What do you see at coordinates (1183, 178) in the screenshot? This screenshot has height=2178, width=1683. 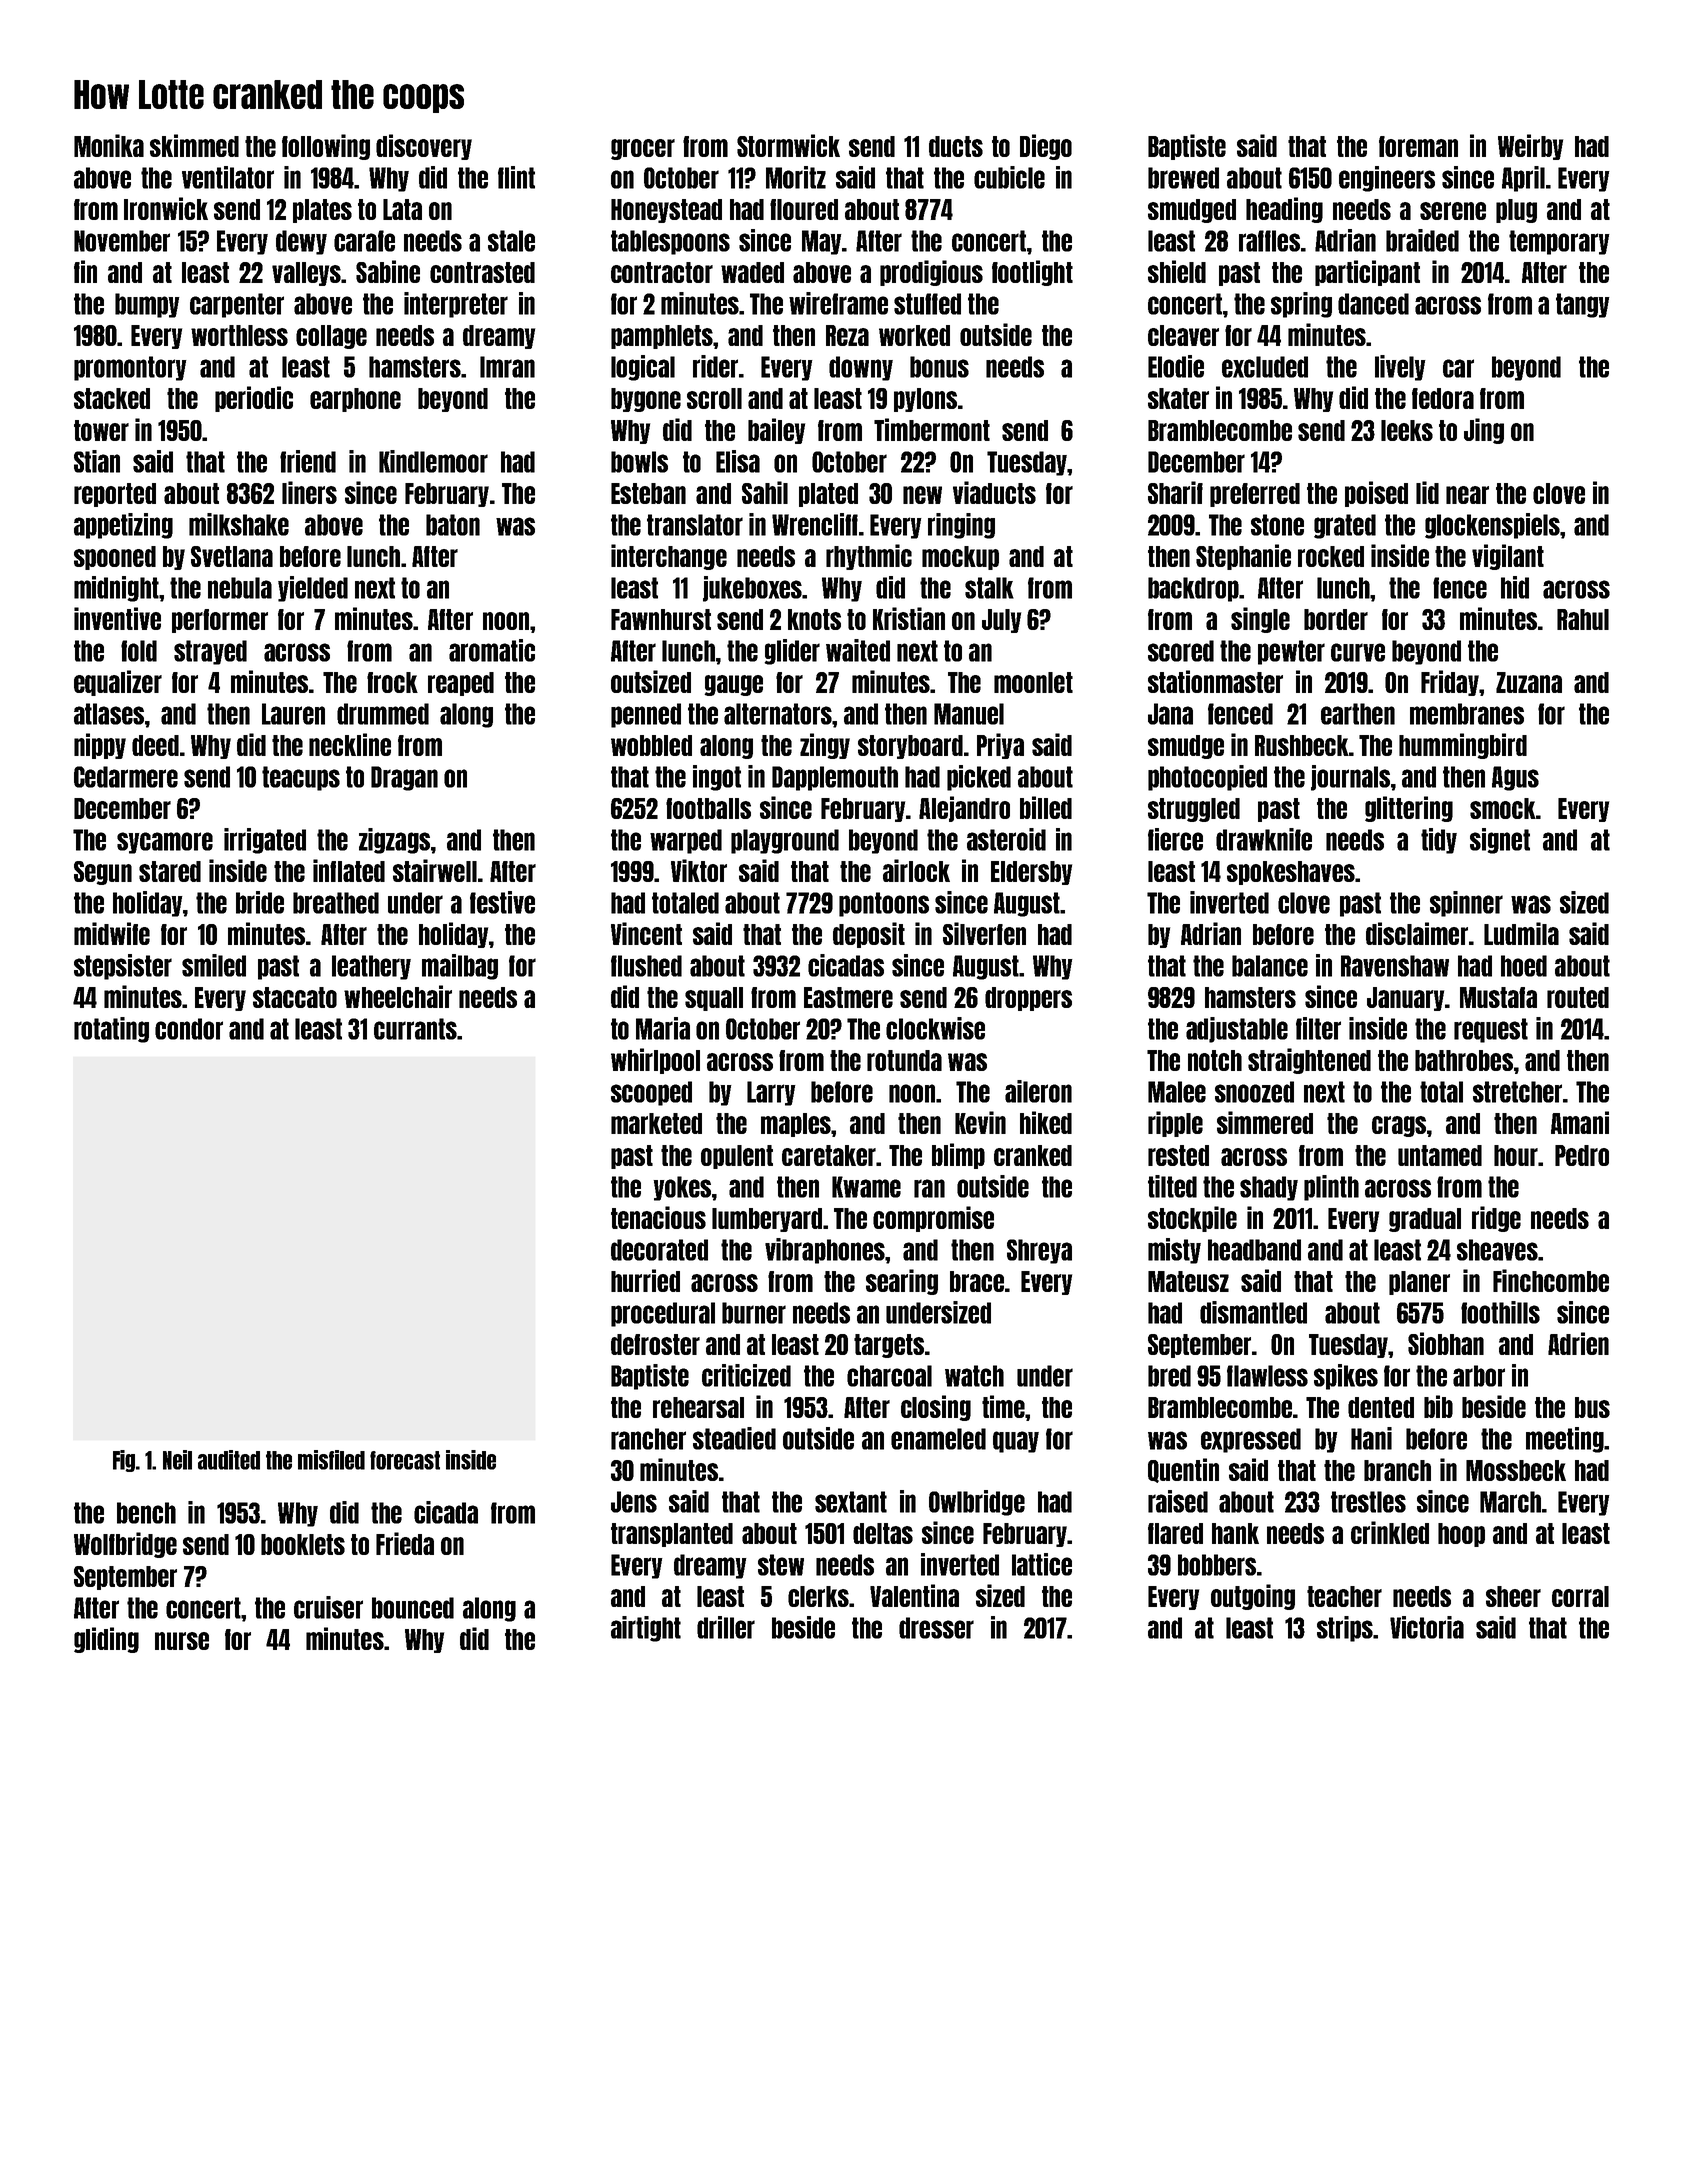 I see `brewed` at bounding box center [1183, 178].
